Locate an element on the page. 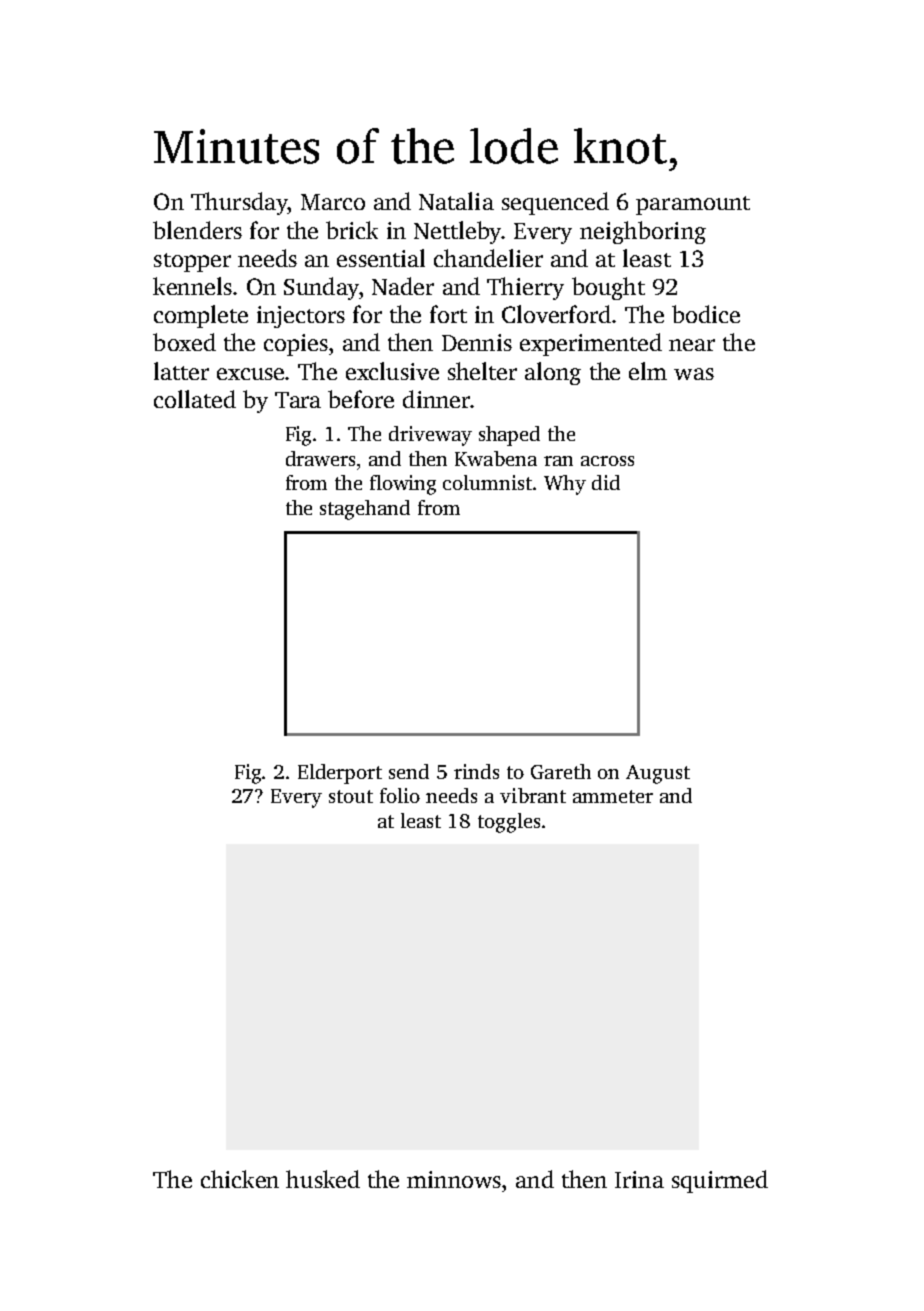 The width and height of the page is (924, 1311). Tara is located at coordinates (298, 400).
